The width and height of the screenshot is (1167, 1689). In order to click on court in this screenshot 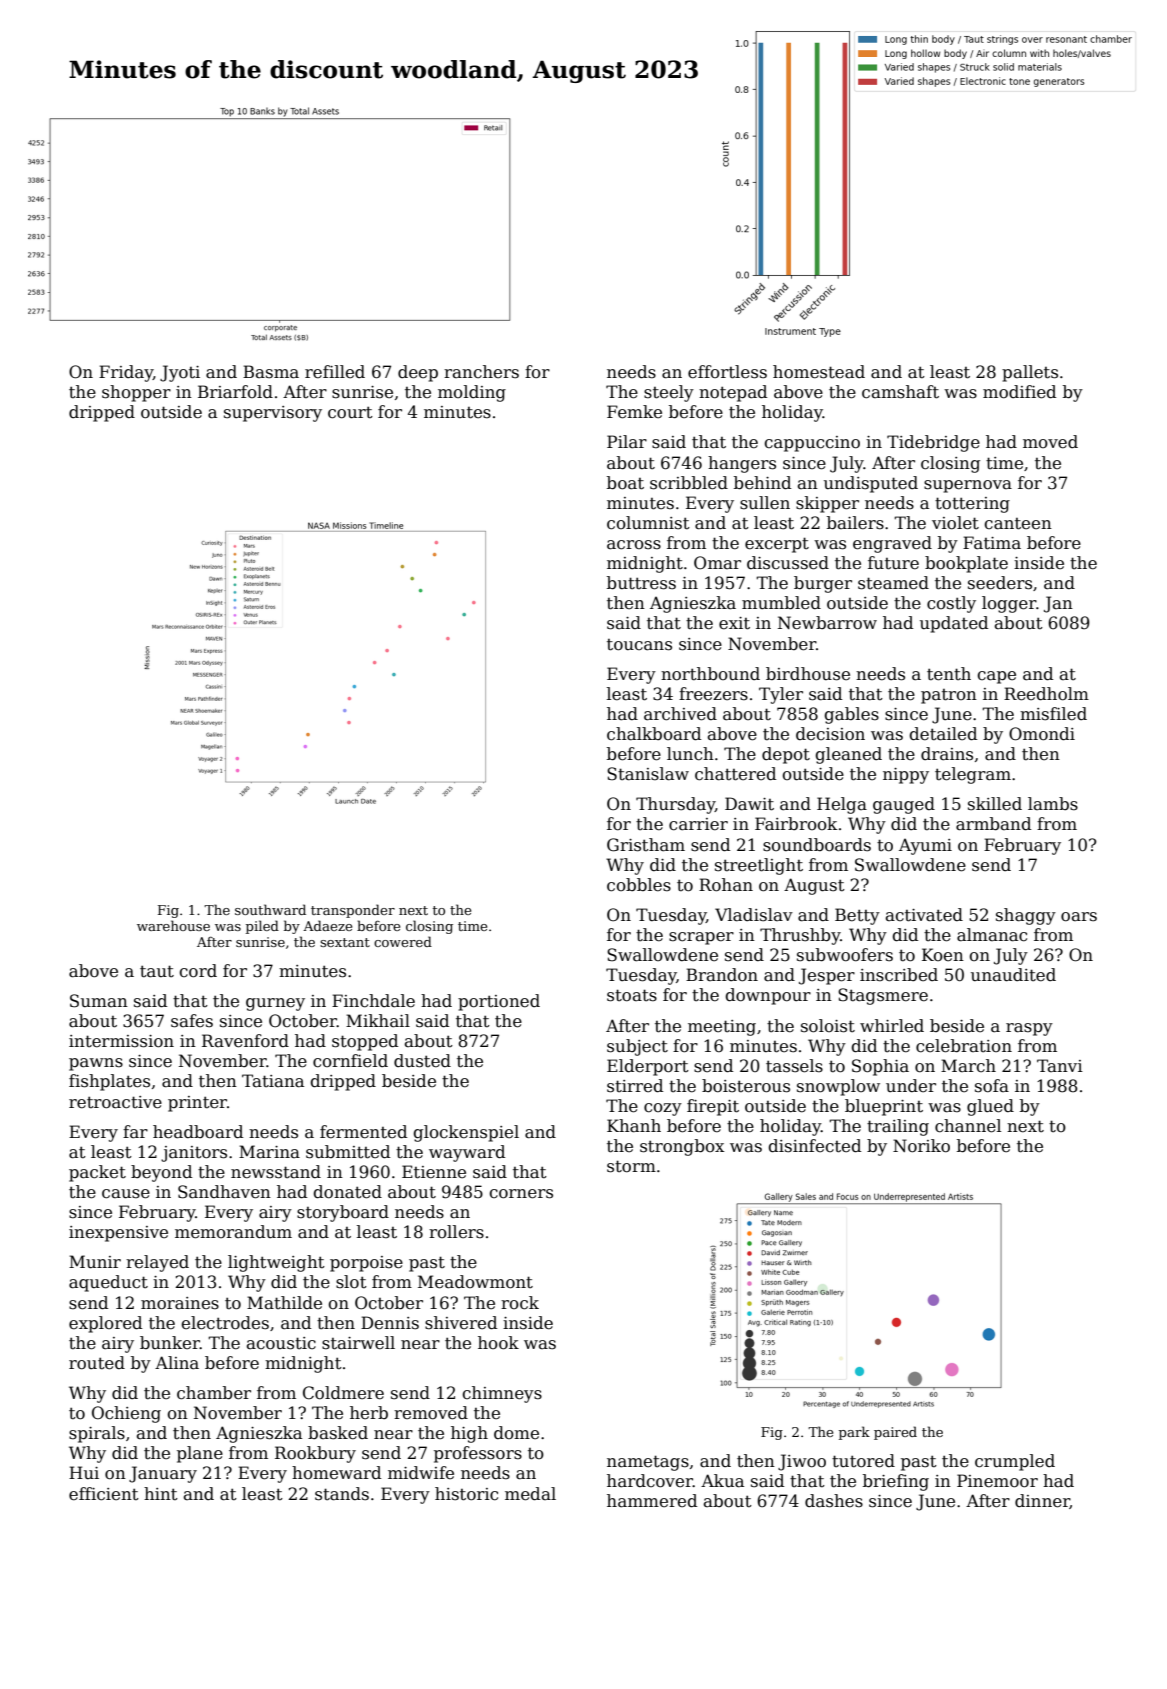, I will do `click(350, 412)`.
